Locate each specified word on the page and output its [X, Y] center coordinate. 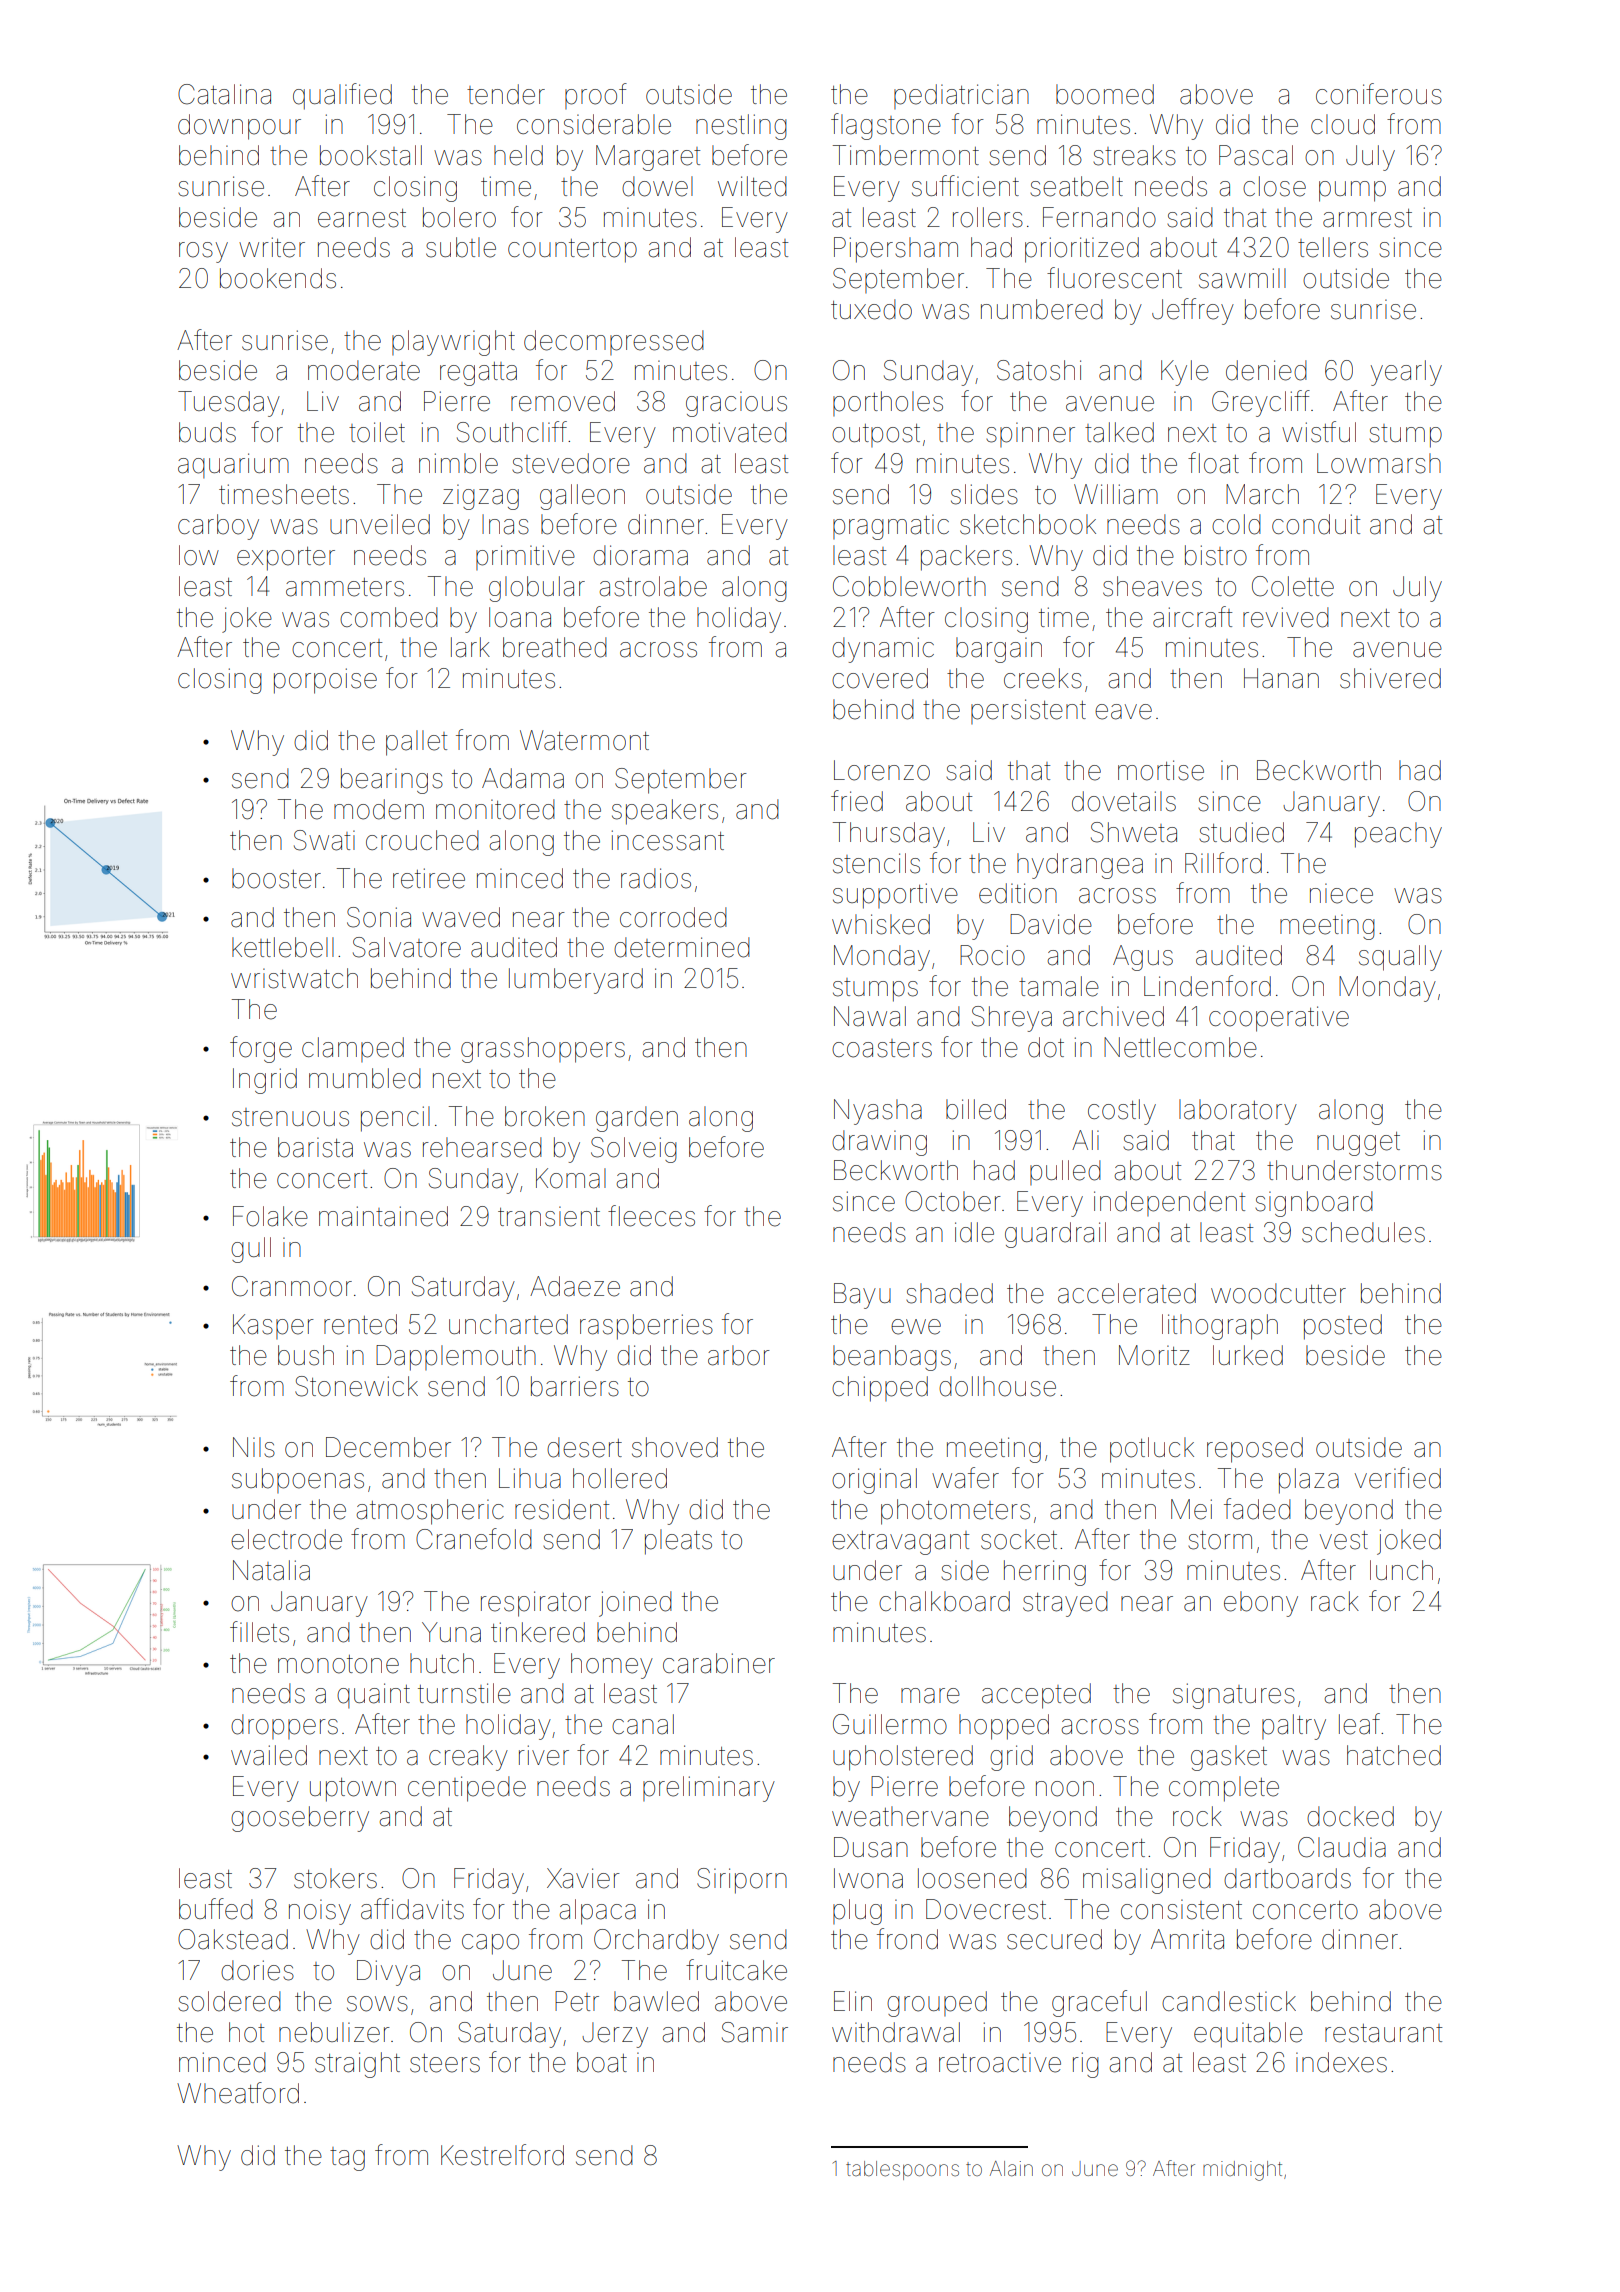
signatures [1234, 1696]
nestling [741, 127]
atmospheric [430, 1512]
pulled [1065, 1172]
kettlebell [283, 947]
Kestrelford [502, 2155]
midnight [1242, 2171]
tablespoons [902, 2170]
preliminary [709, 1789]
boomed [1105, 94]
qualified [342, 96]
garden [637, 1119]
